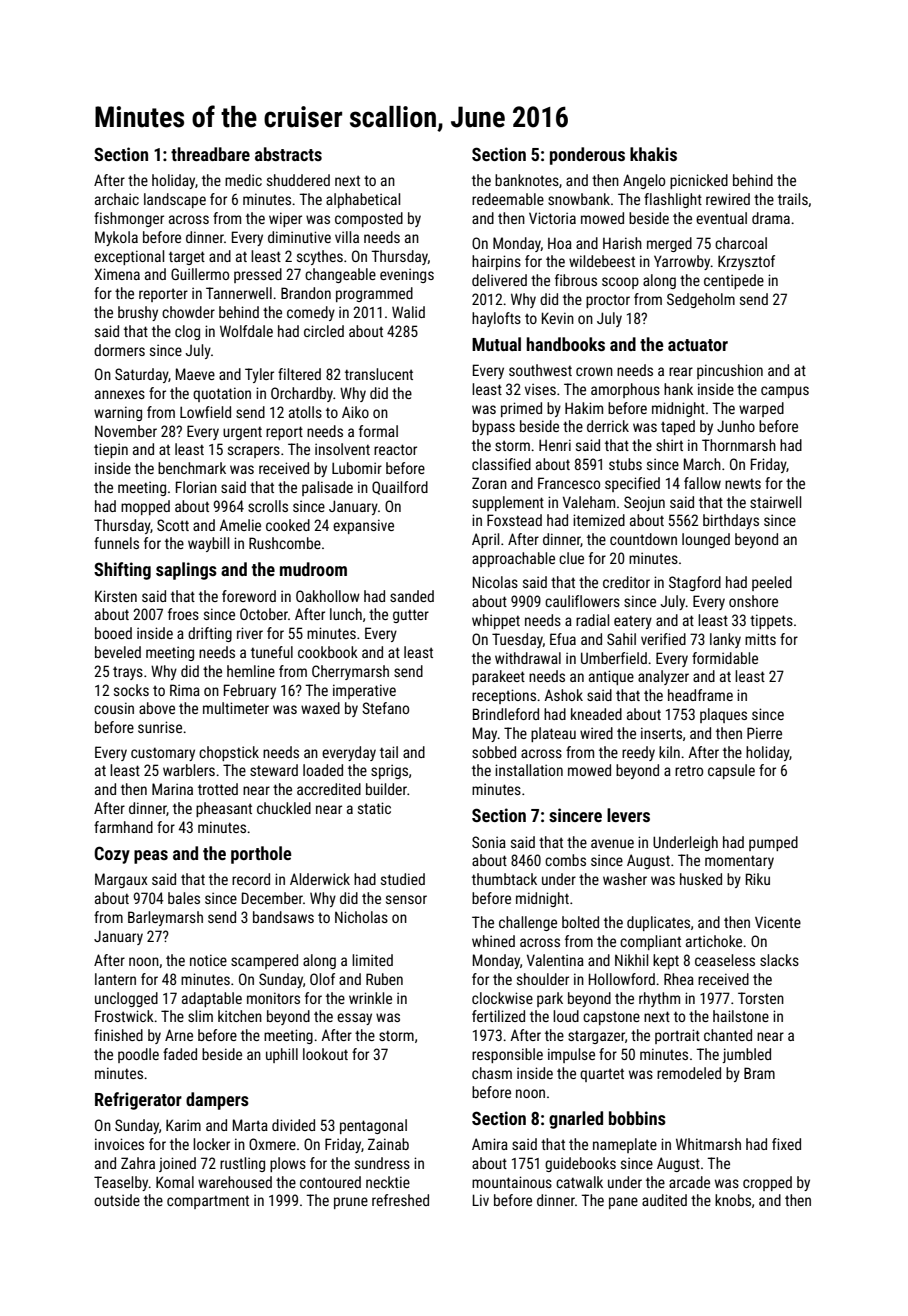  Describe the element at coordinates (175, 200) in the image. I see `landscape` at that location.
